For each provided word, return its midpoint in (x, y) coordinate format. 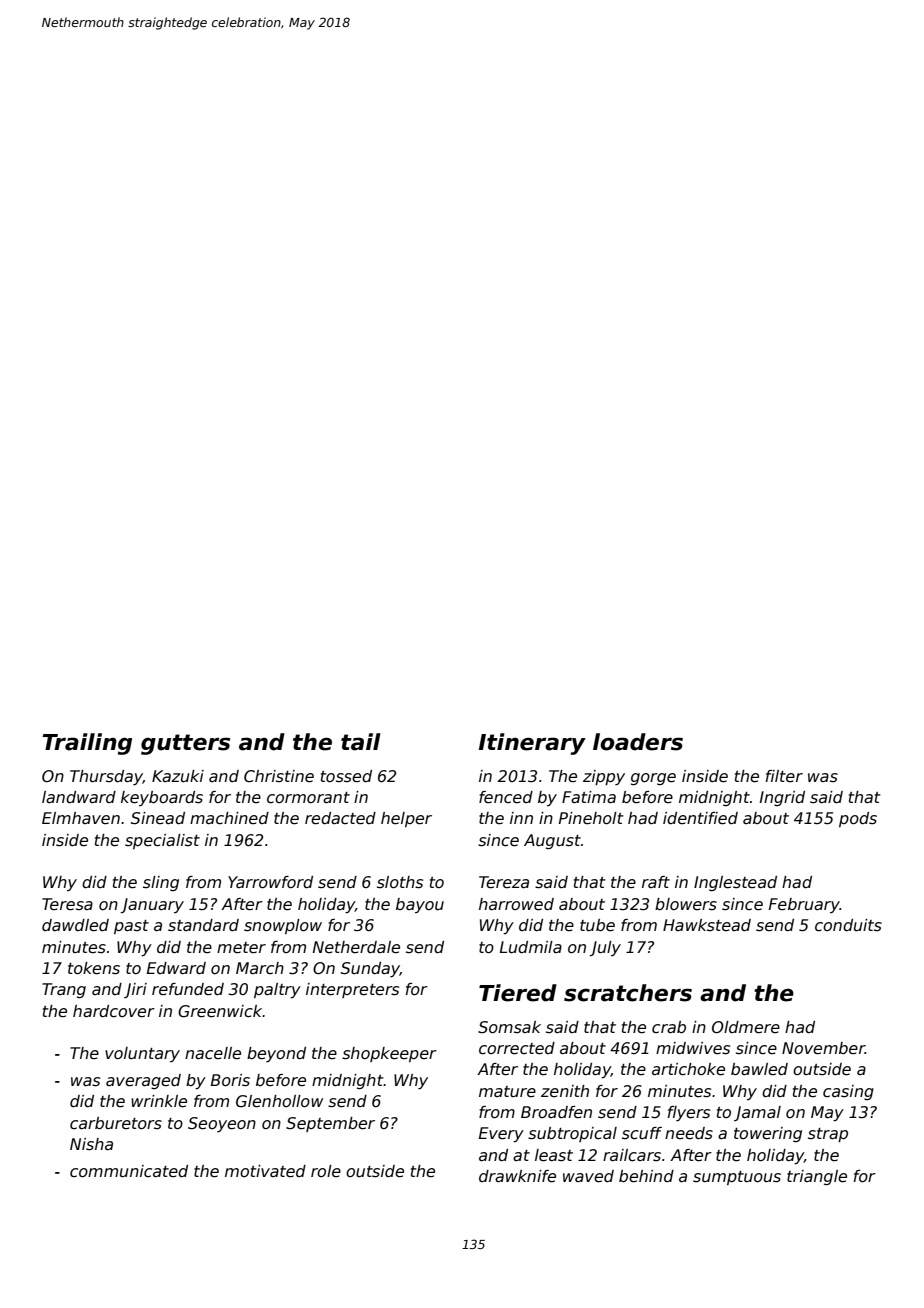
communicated (129, 1171)
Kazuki (178, 776)
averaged (143, 1081)
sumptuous (737, 1178)
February (804, 905)
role (326, 1171)
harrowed (516, 904)
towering (768, 1134)
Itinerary (532, 744)
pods (858, 819)
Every (501, 1135)
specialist (162, 841)
